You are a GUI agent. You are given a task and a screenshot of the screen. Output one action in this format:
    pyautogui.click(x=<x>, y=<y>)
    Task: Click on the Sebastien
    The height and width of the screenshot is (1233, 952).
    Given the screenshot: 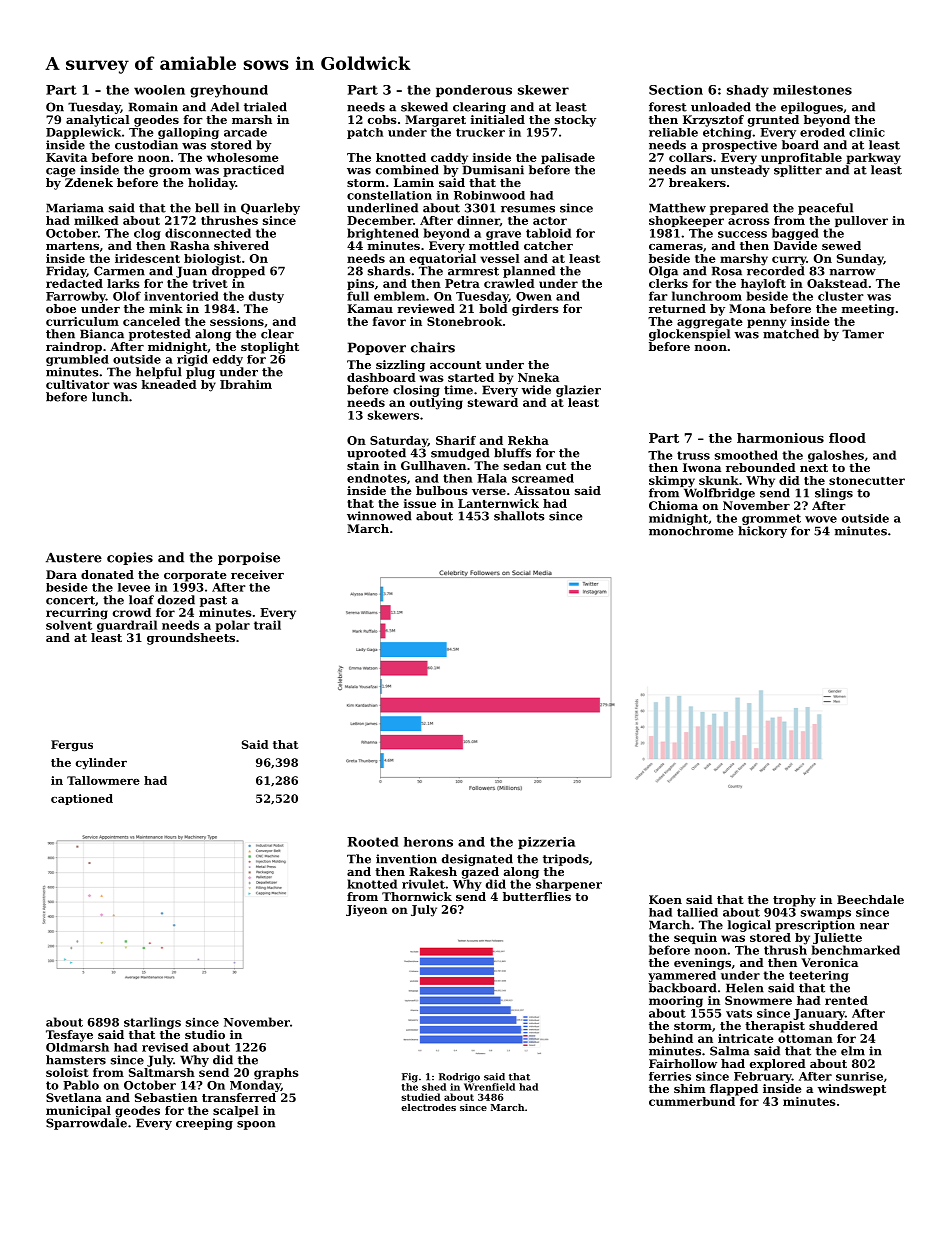 What is the action you would take?
    pyautogui.click(x=166, y=1097)
